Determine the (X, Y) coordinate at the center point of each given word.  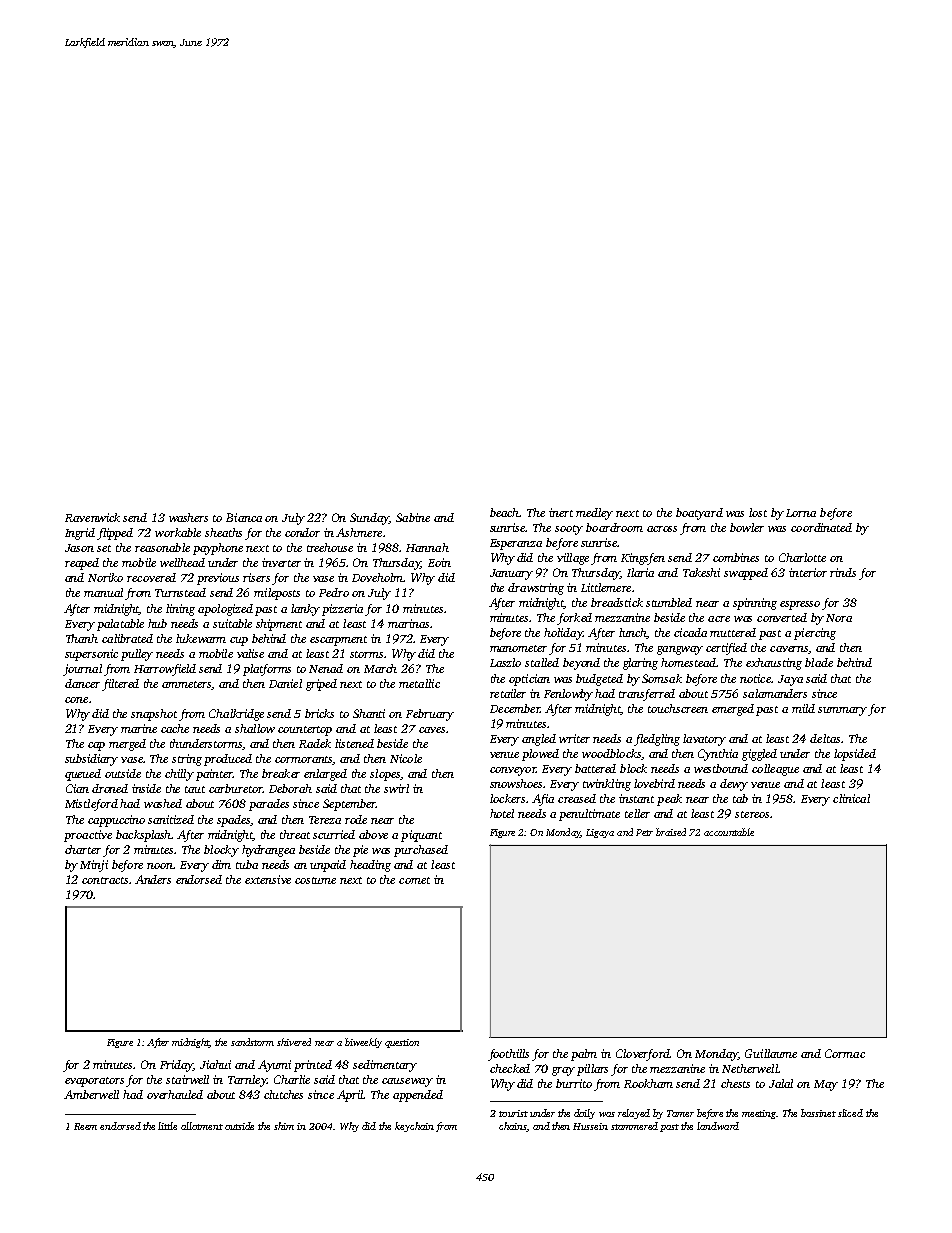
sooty (569, 530)
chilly (179, 775)
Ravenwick (92, 517)
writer (574, 738)
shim (284, 1126)
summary (842, 711)
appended (418, 1096)
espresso (800, 605)
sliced (850, 1113)
